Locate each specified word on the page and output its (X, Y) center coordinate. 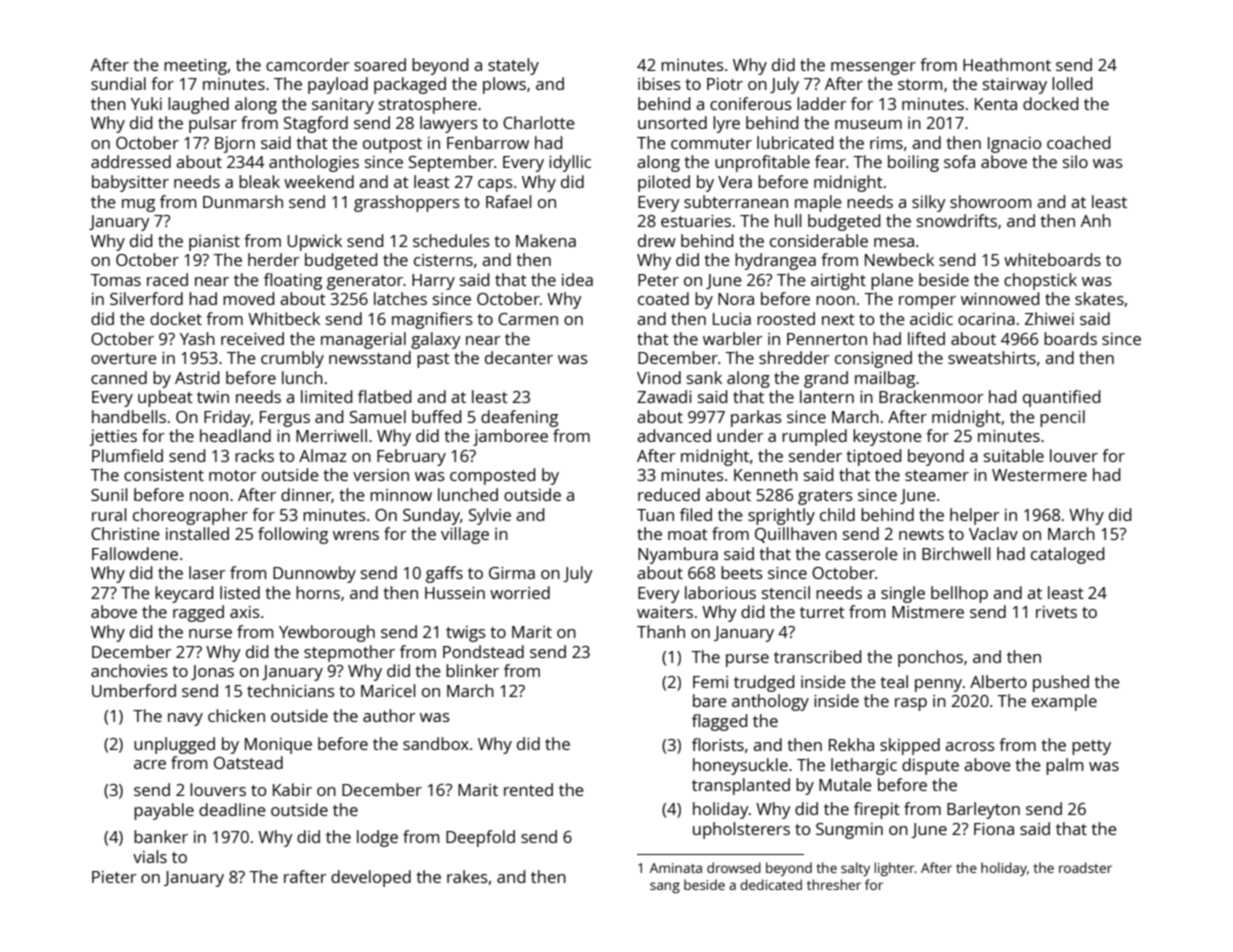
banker (161, 836)
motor (233, 475)
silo (1075, 161)
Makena (546, 240)
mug (138, 205)
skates (1099, 298)
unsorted (672, 122)
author (389, 715)
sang (665, 887)
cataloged (1067, 555)
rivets (1056, 612)
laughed (198, 105)
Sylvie (490, 516)
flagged (719, 722)
